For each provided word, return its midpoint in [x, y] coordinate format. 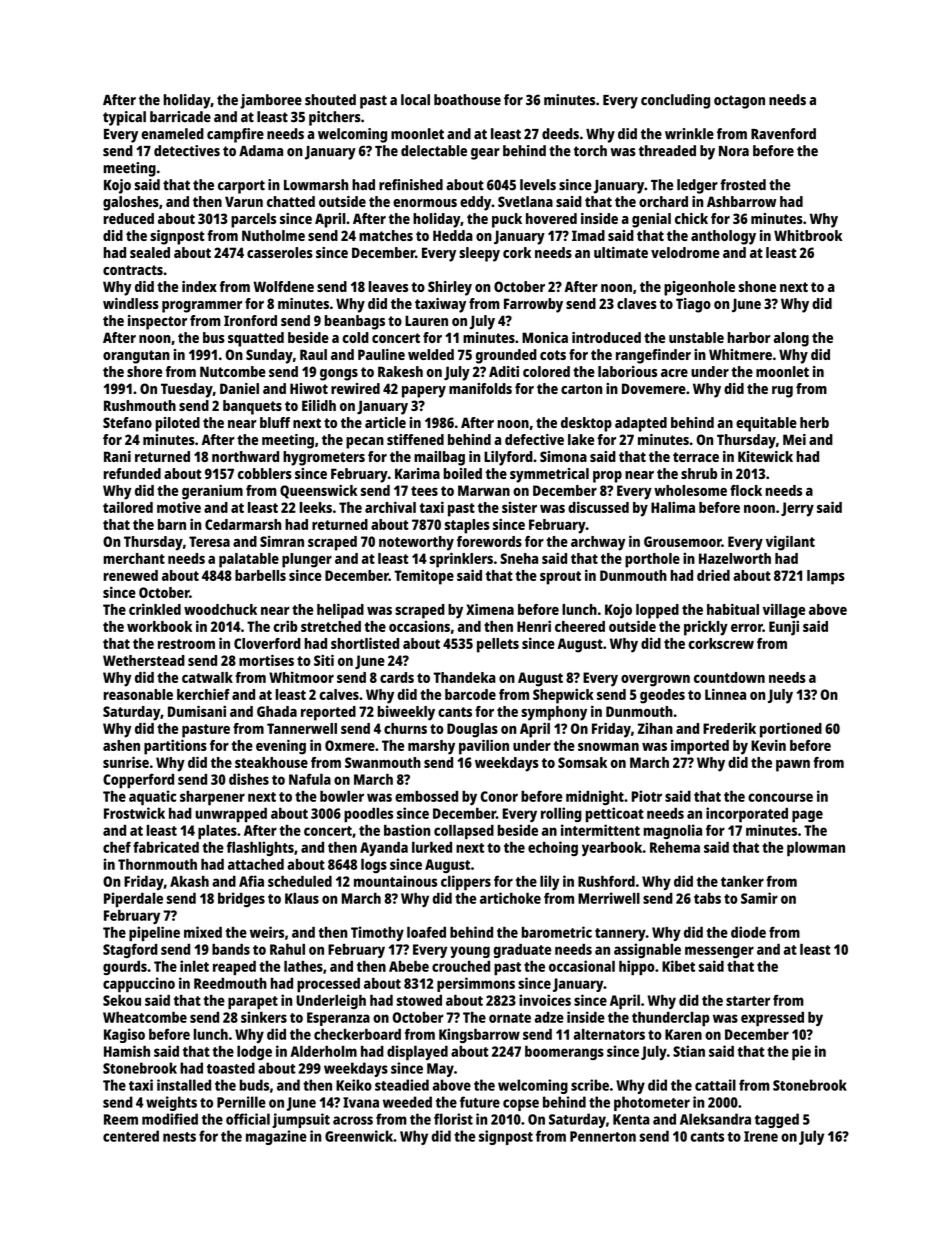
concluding [675, 101]
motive [179, 507]
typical [124, 118]
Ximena [490, 609]
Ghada [277, 711]
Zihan [655, 728]
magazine [276, 1137]
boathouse [467, 100]
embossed [426, 796]
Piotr [646, 796]
